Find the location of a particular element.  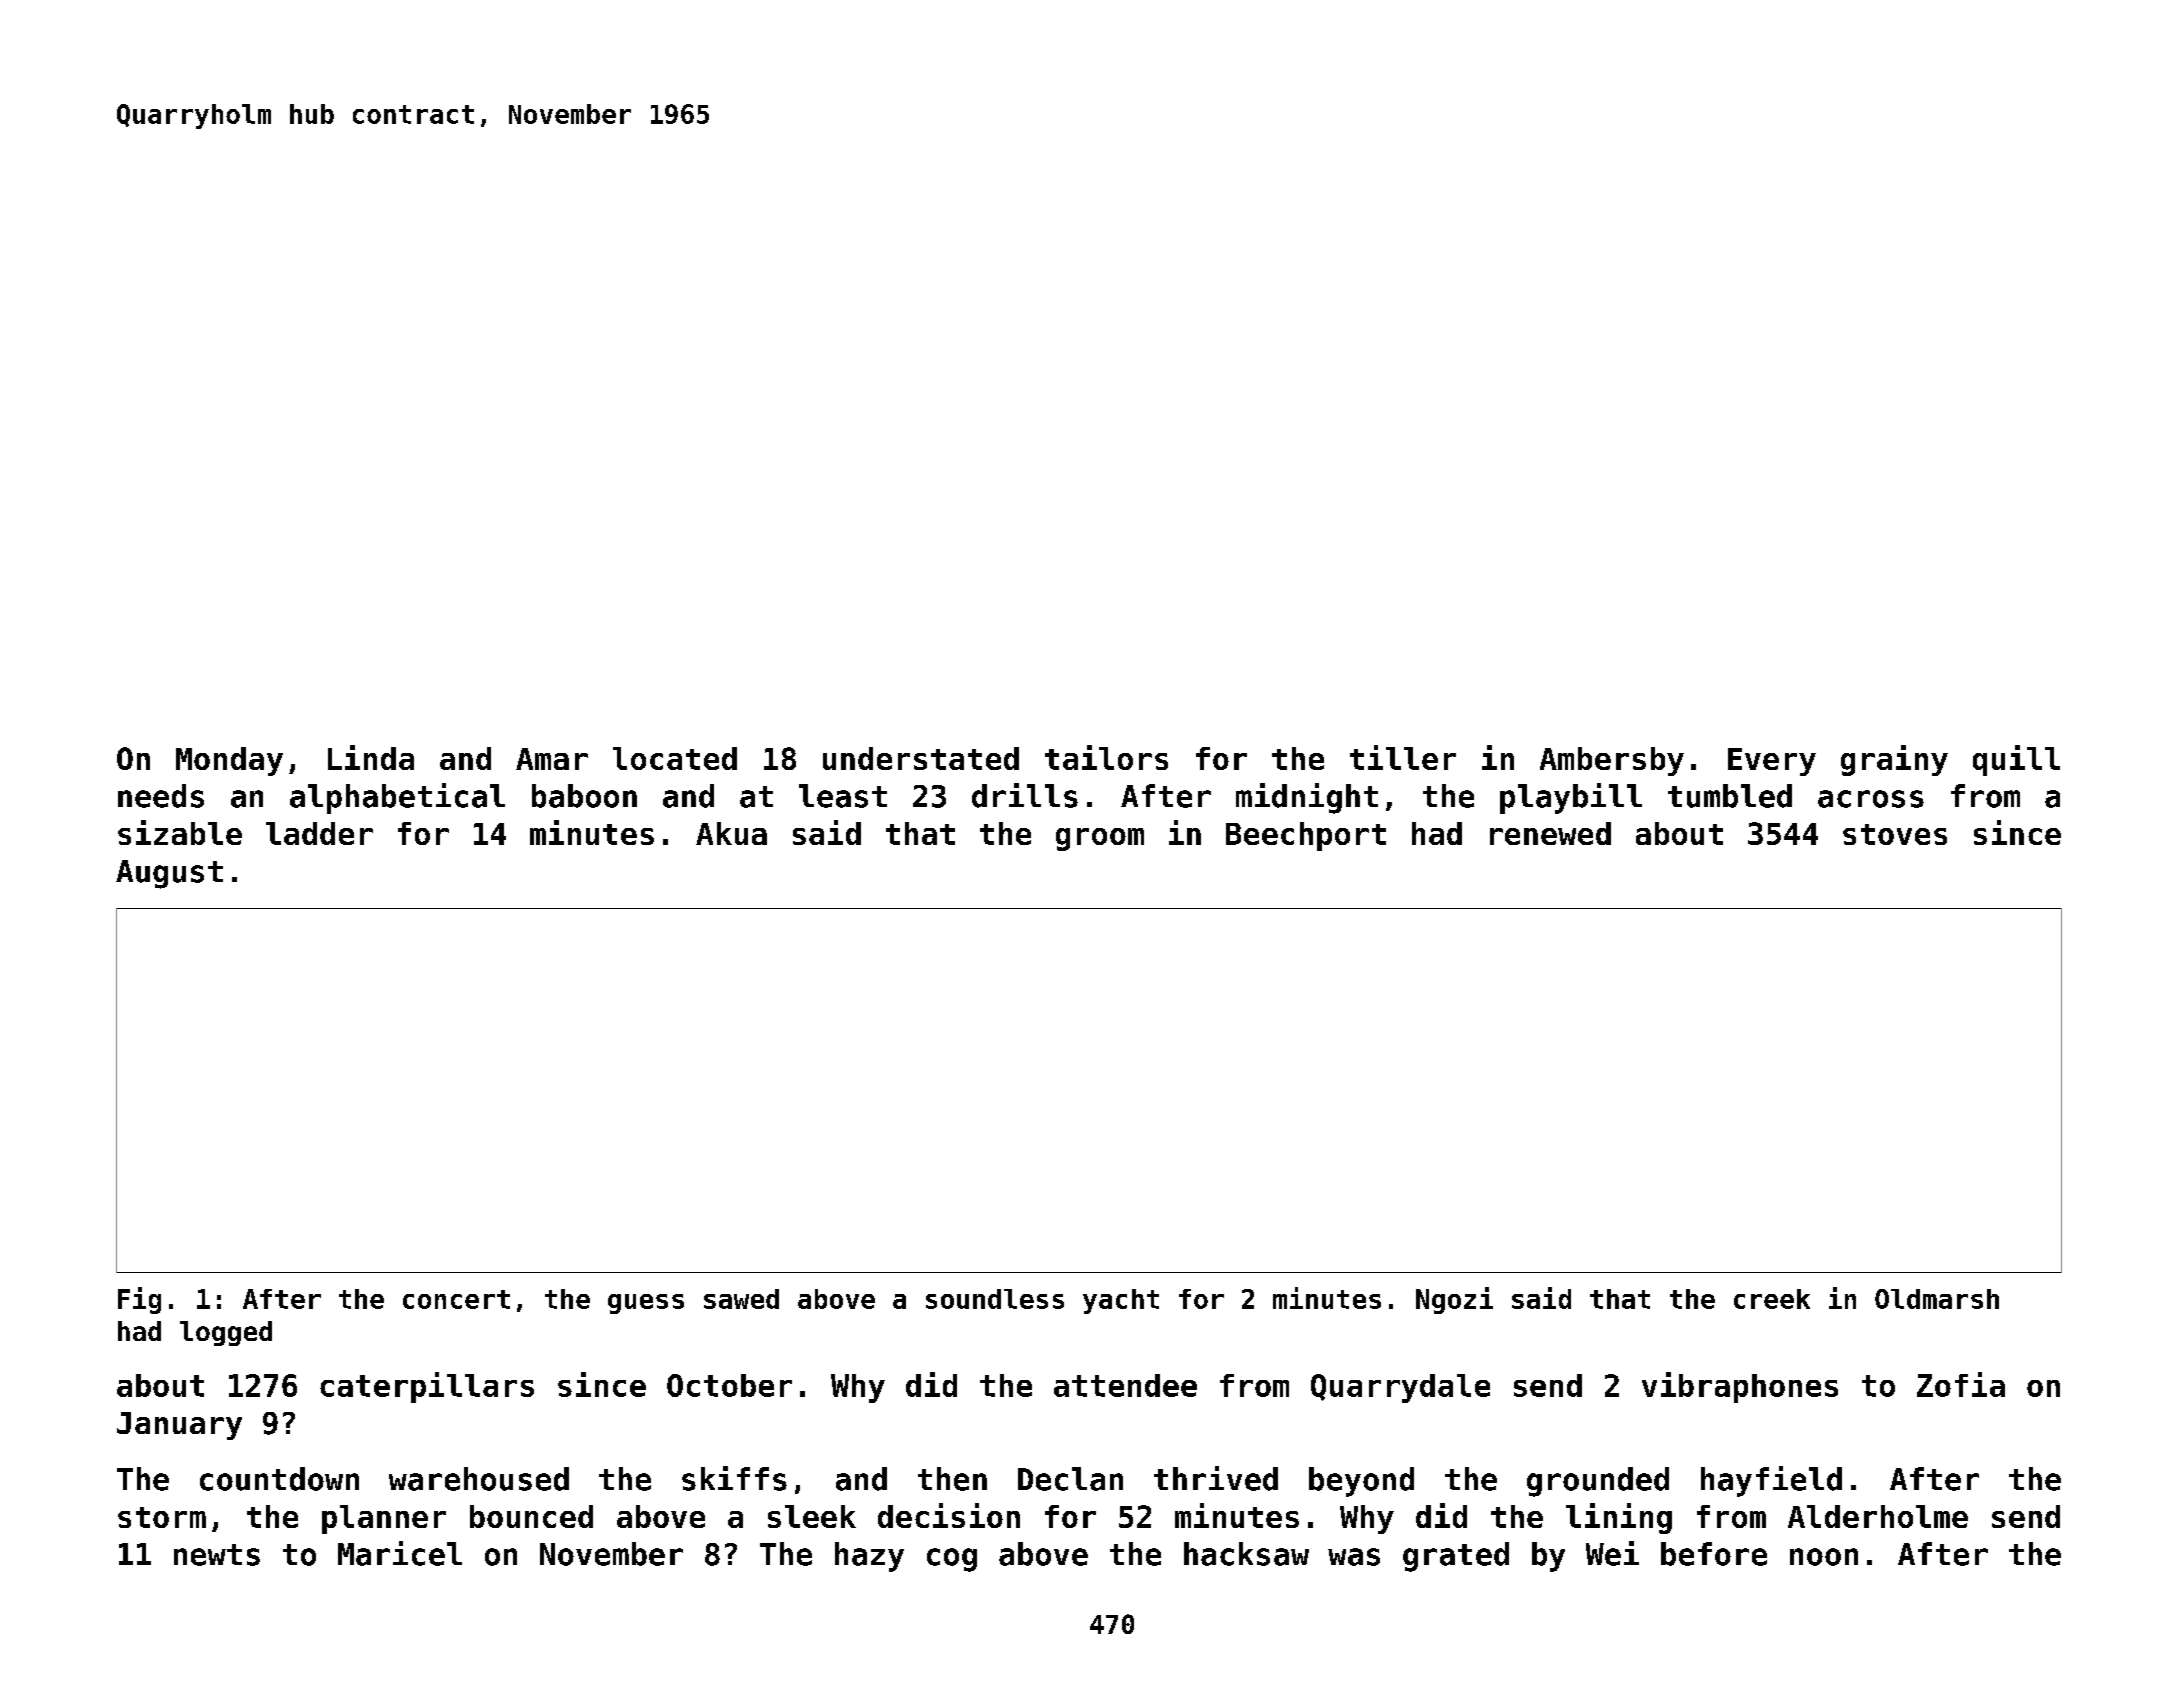

Oldmarsh is located at coordinates (1937, 1299).
